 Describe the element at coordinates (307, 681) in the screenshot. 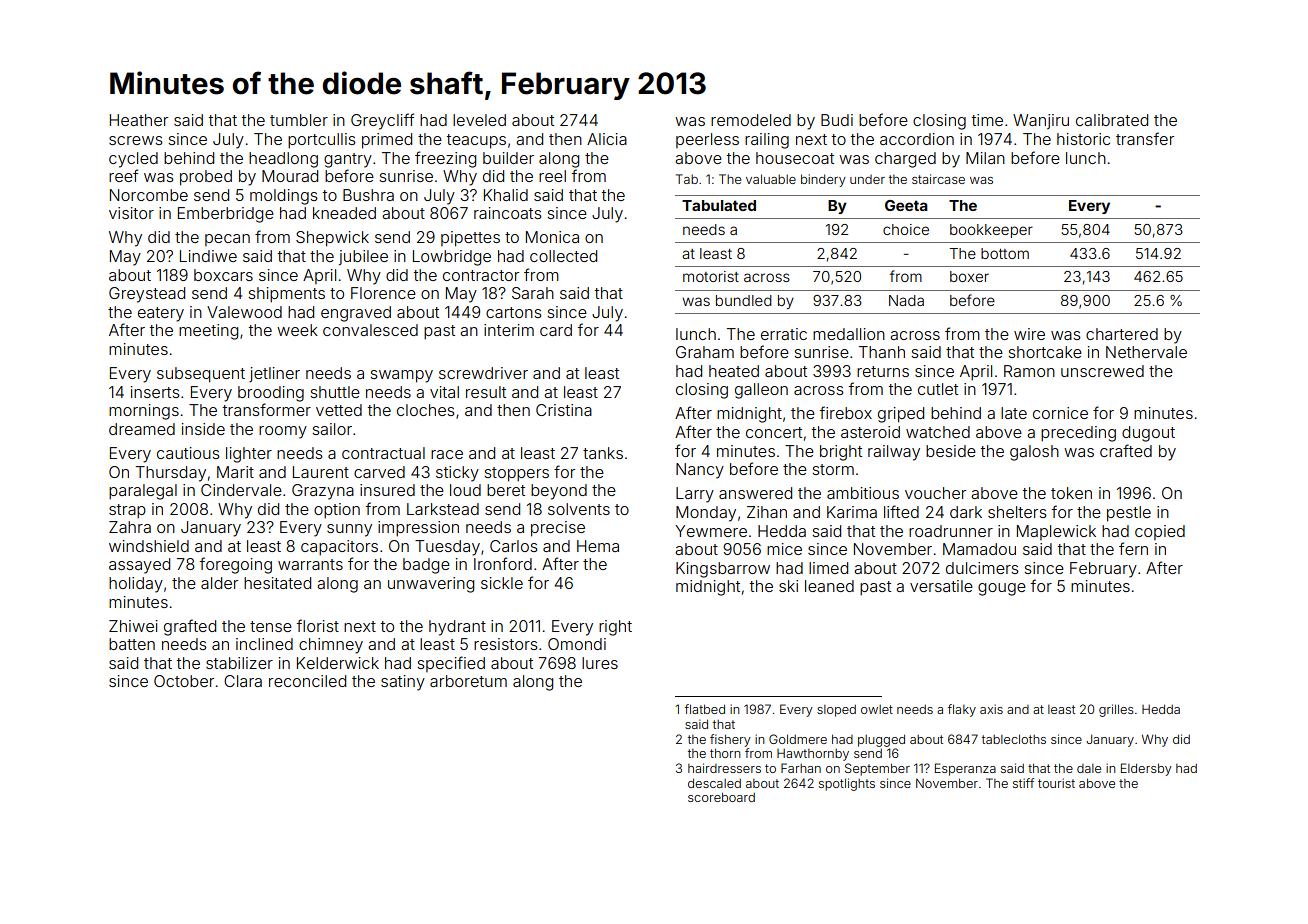

I see `reconciled` at that location.
